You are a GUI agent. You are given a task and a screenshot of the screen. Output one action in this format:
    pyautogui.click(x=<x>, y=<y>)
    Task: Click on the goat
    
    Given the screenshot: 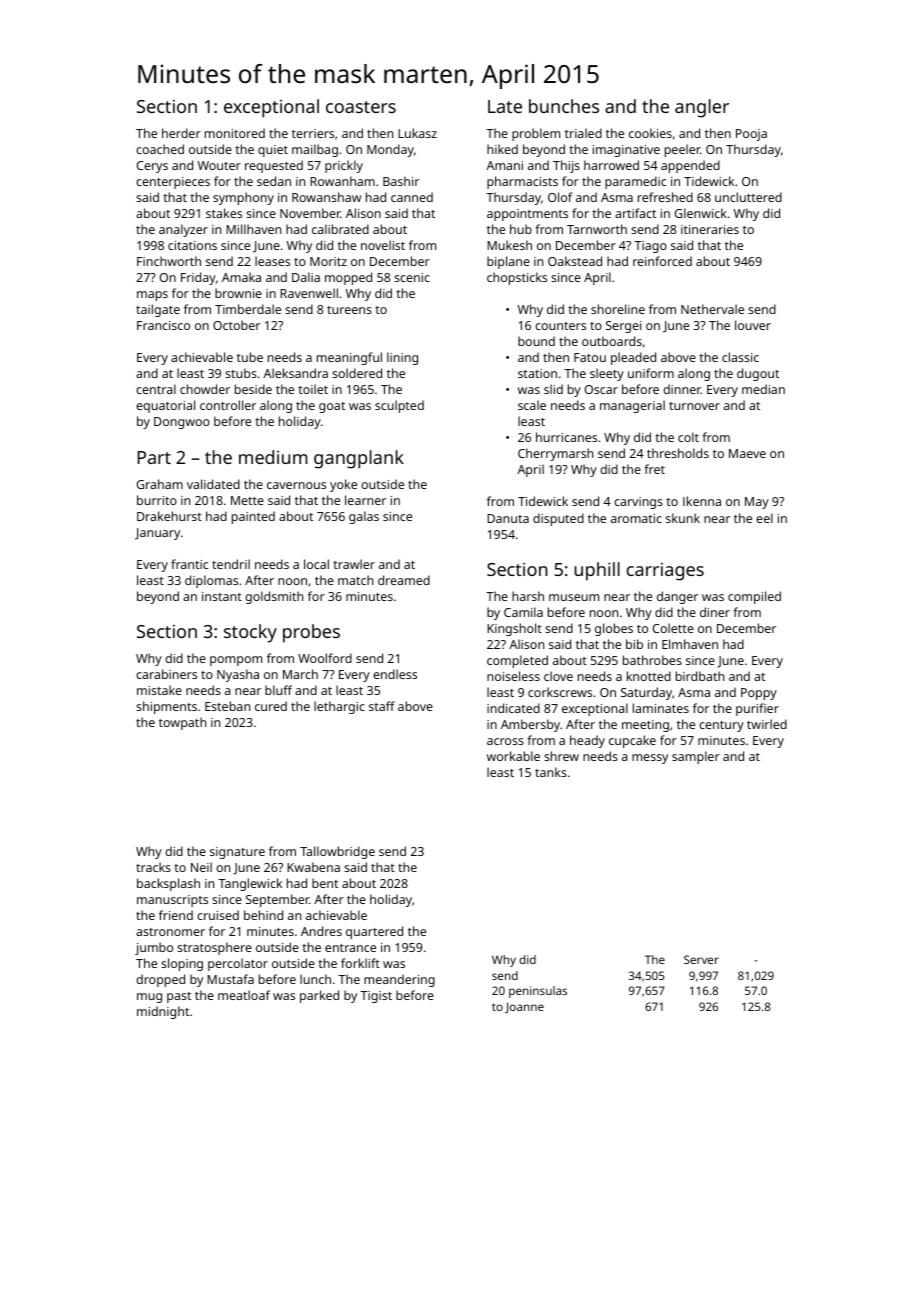 What is the action you would take?
    pyautogui.click(x=332, y=407)
